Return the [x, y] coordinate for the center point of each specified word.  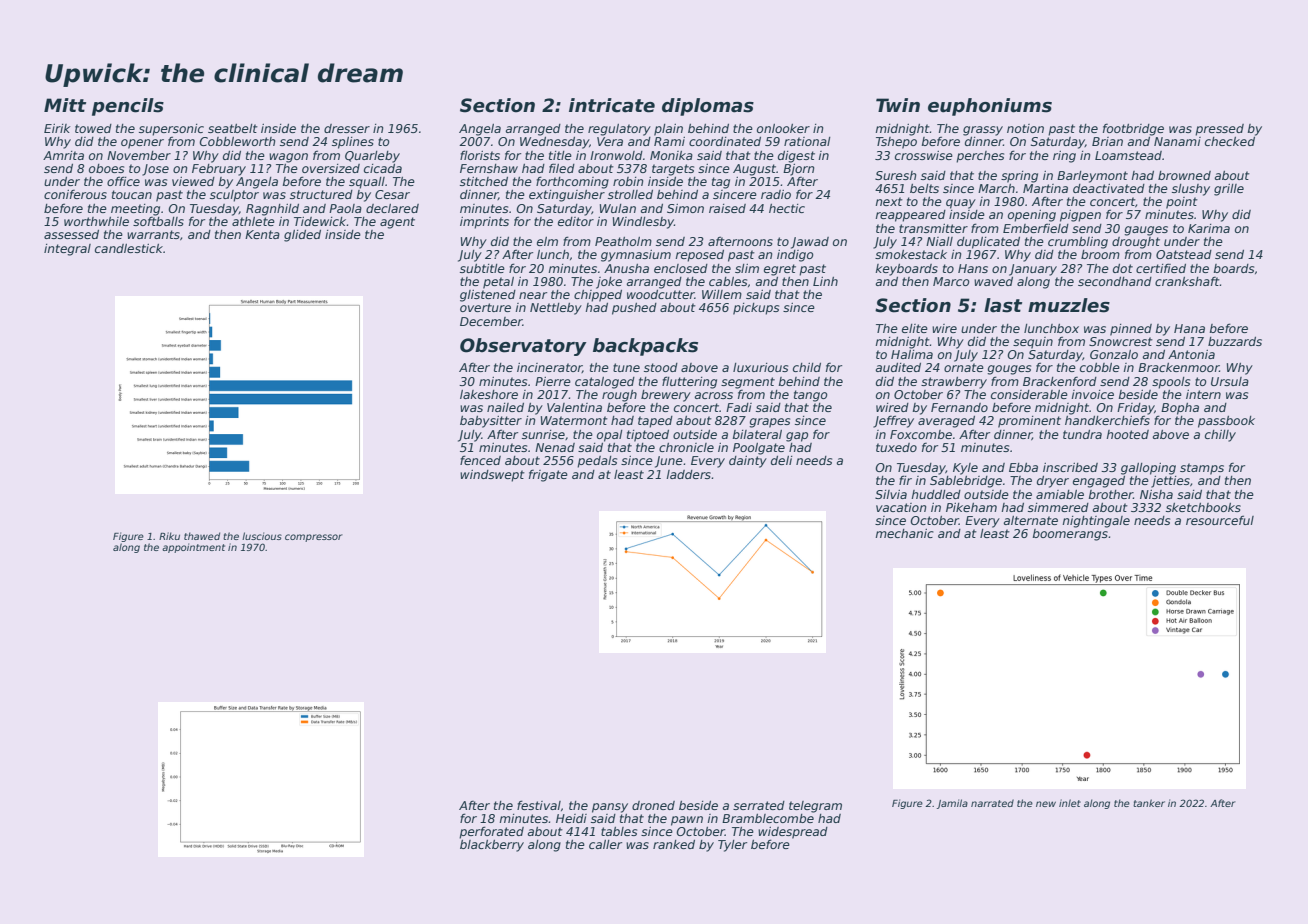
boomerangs [1070, 535]
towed [93, 128]
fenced [480, 460]
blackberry [492, 846]
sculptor [234, 196]
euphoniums [990, 107]
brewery [666, 396]
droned [653, 805]
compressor [314, 538]
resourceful [1220, 520]
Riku [169, 536]
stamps [1202, 469]
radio [776, 194]
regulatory [619, 130]
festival [539, 805]
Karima [1209, 228]
